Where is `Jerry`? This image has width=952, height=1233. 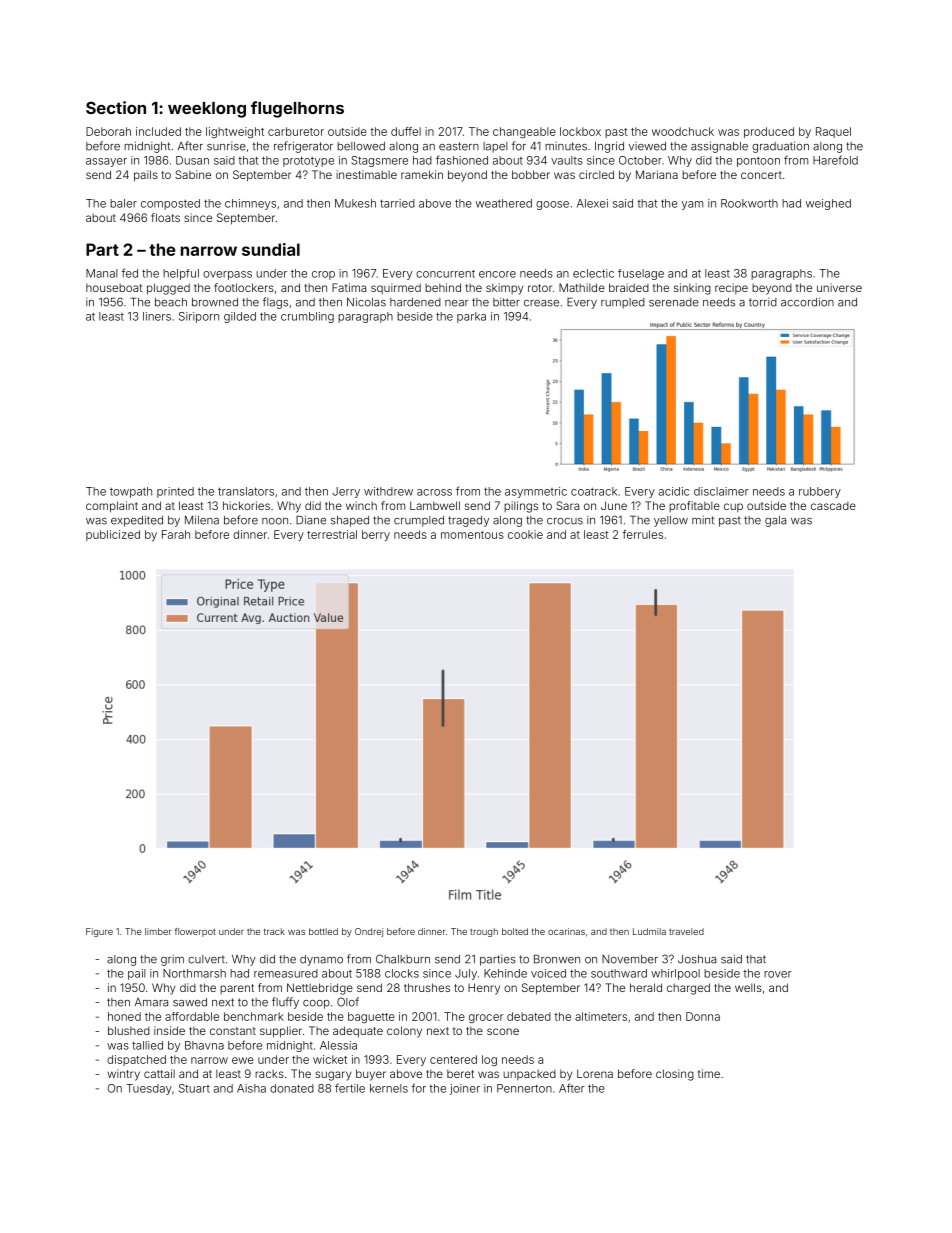
Jerry is located at coordinates (346, 492).
